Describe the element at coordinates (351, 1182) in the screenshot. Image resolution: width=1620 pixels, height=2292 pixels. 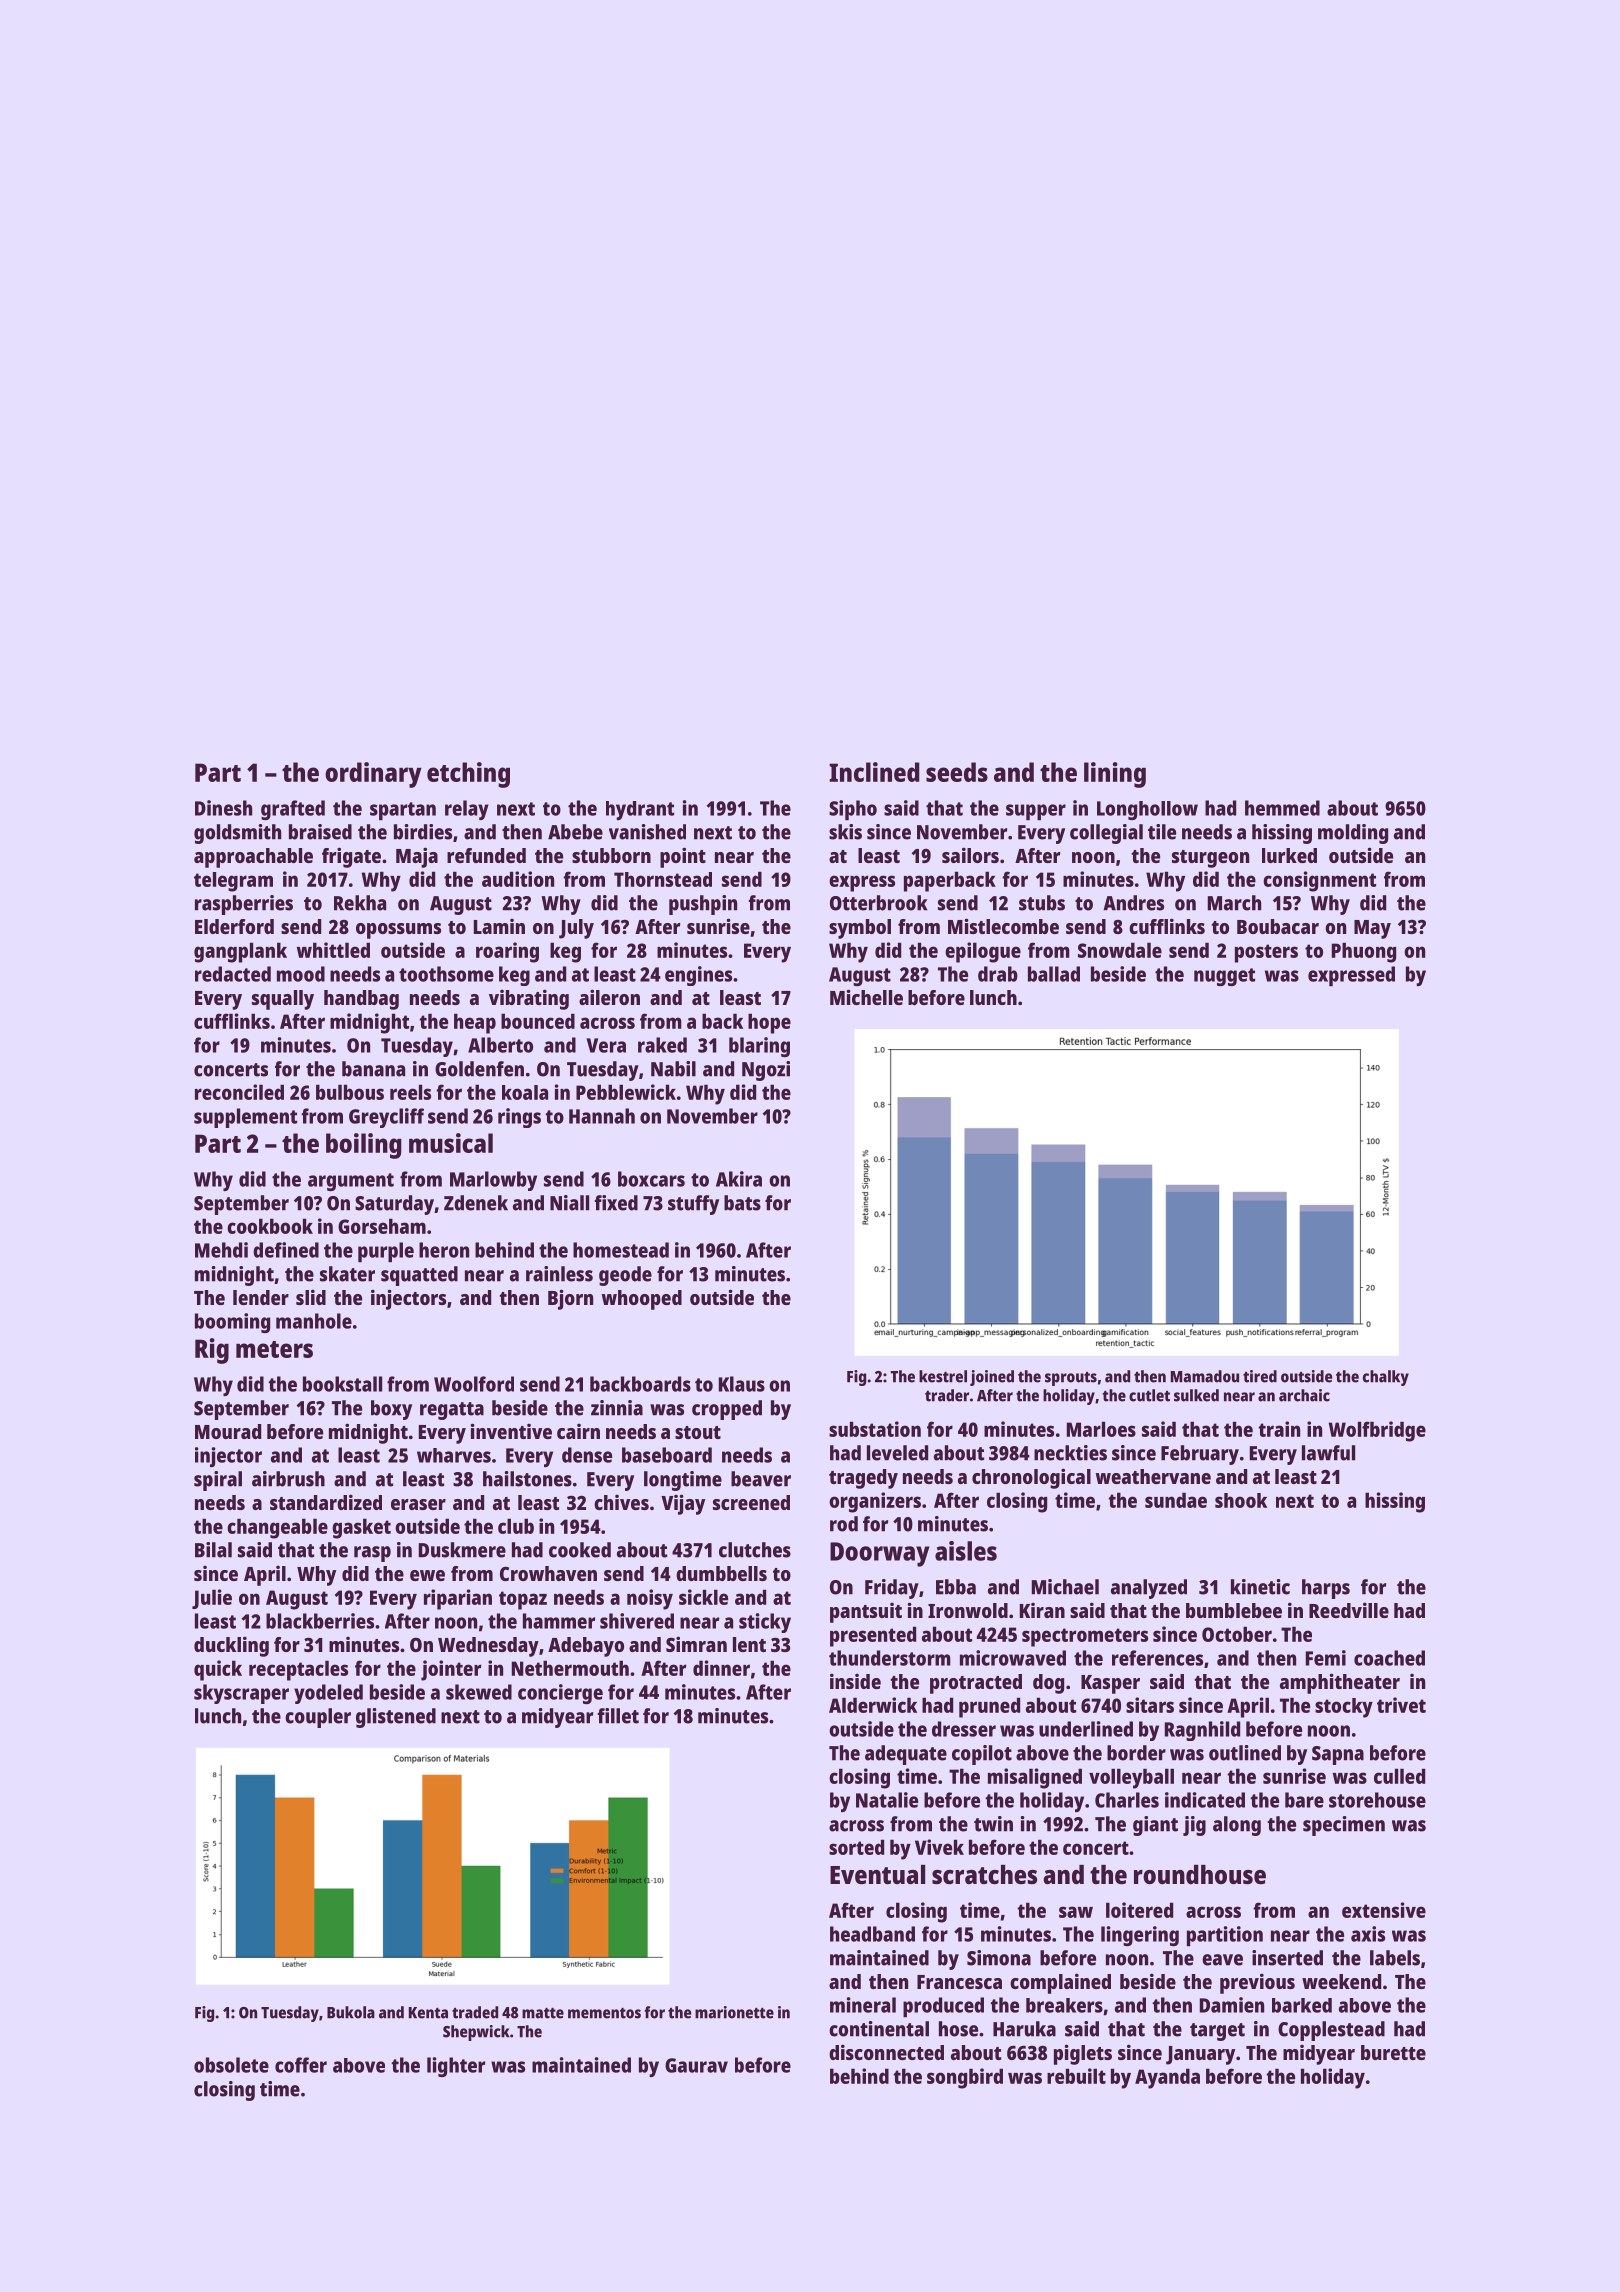
I see `argument` at that location.
